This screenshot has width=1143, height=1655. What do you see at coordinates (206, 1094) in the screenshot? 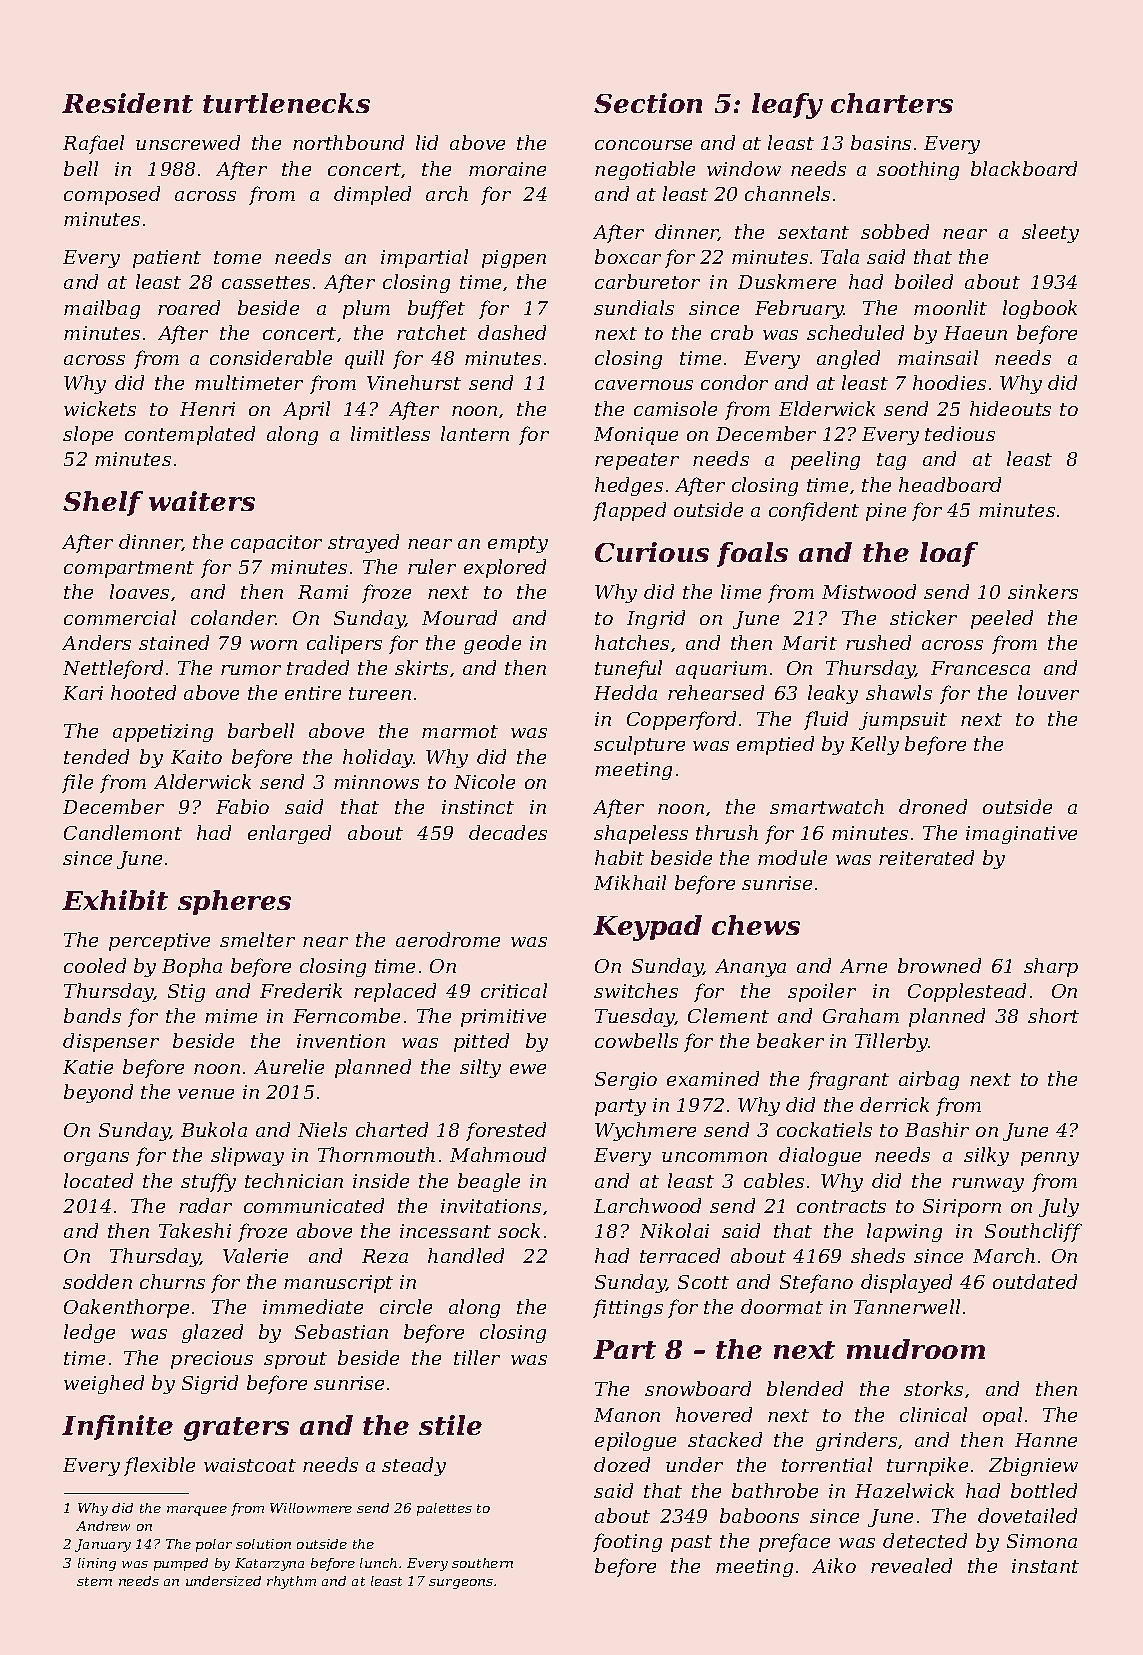
I see `venue` at bounding box center [206, 1094].
